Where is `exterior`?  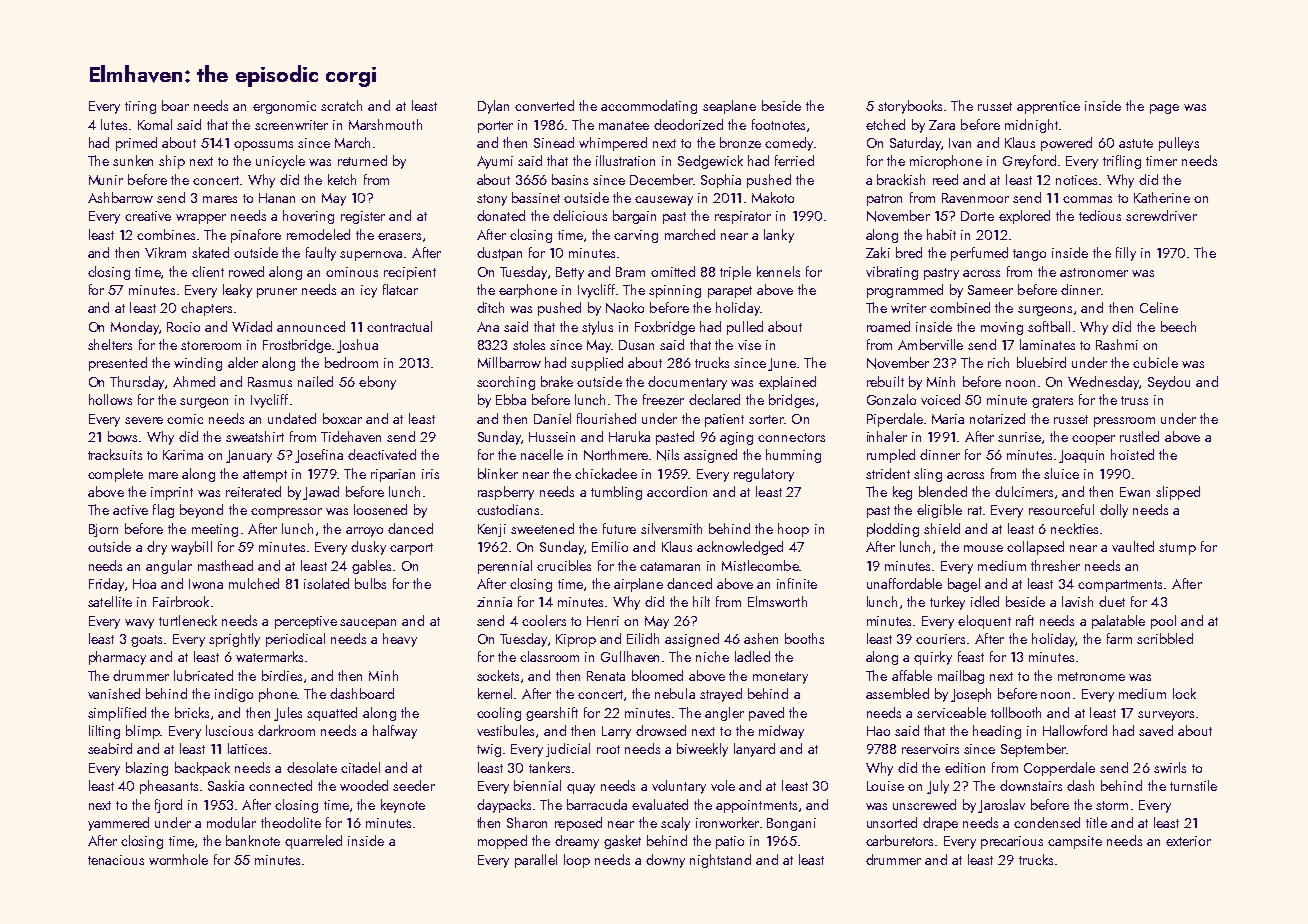 exterior is located at coordinates (1188, 841).
